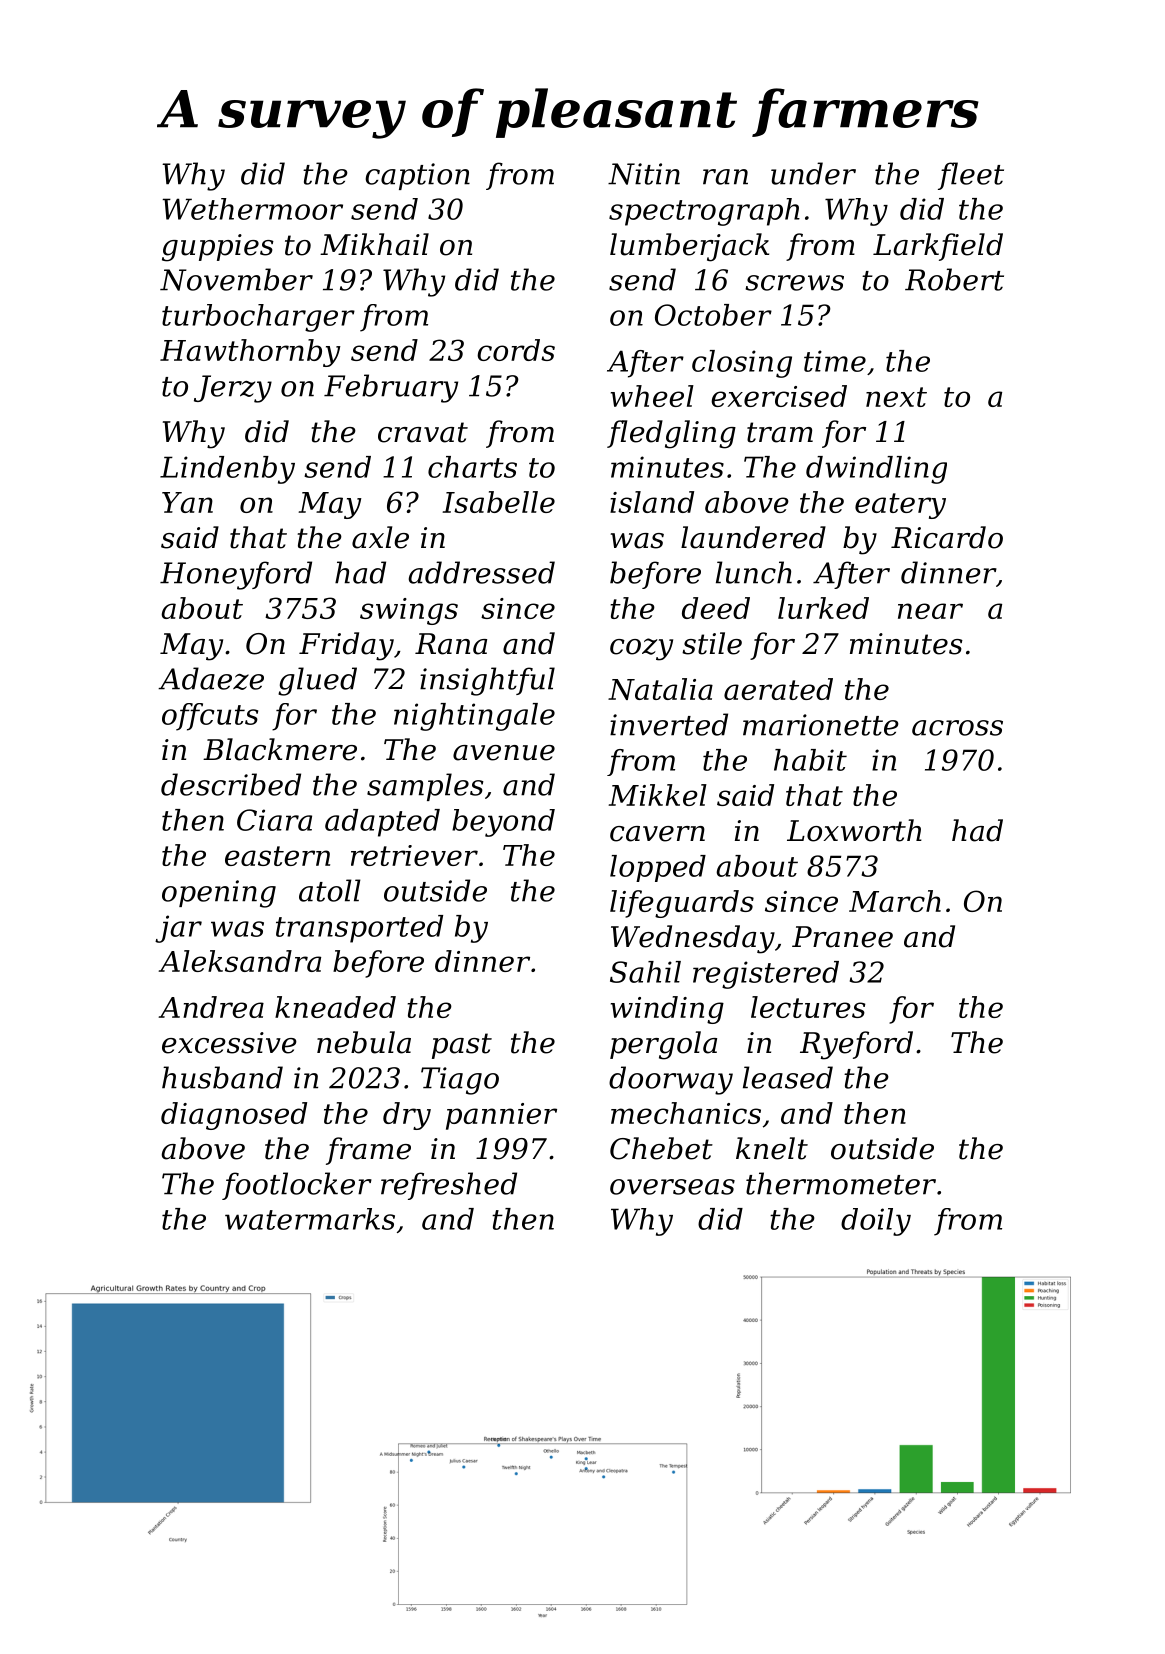 Image resolution: width=1165 pixels, height=1654 pixels. What do you see at coordinates (971, 176) in the document?
I see `fleet` at bounding box center [971, 176].
